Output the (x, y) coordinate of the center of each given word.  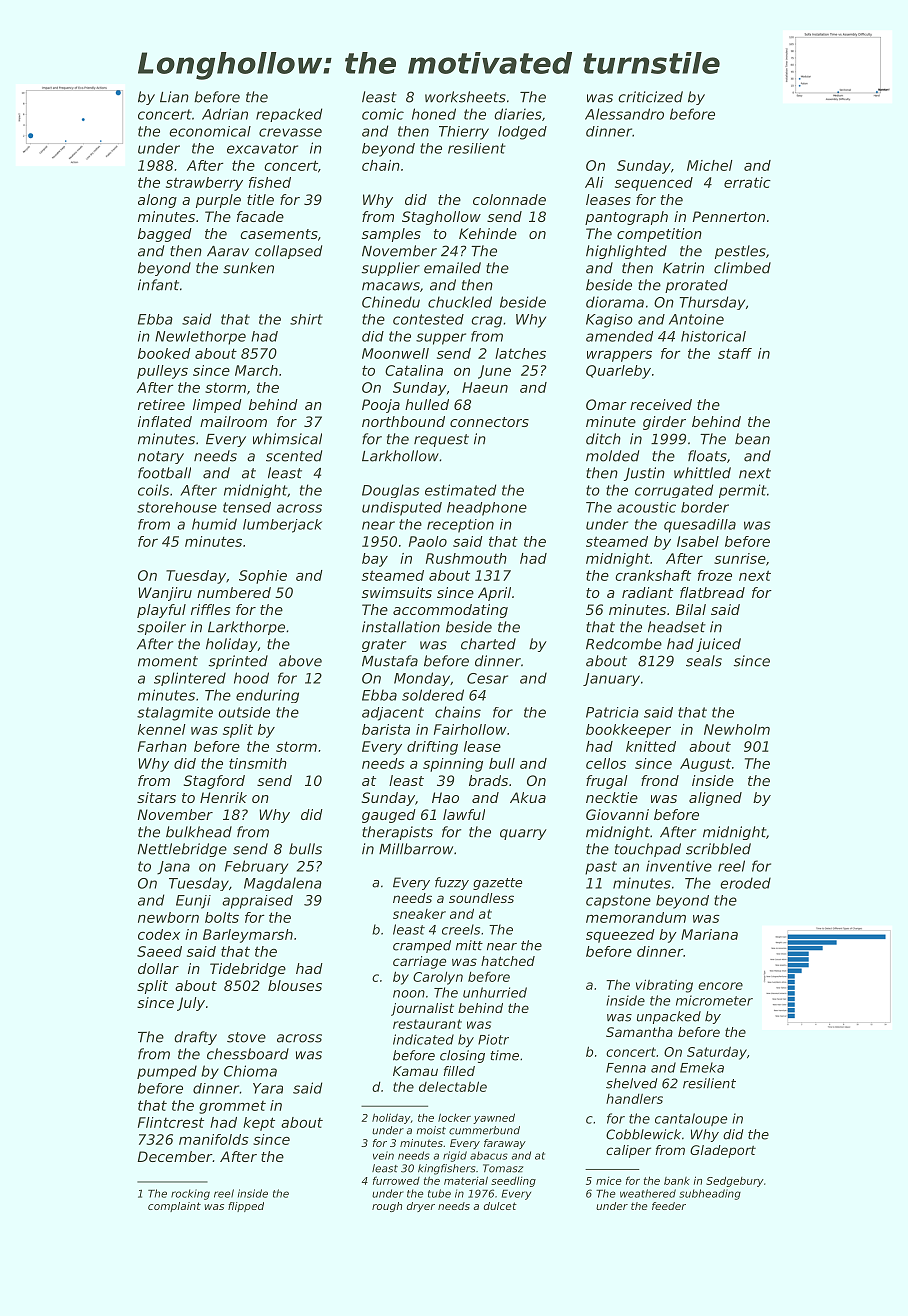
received (661, 404)
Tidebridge (248, 970)
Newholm (737, 729)
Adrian (225, 114)
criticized (650, 97)
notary (161, 457)
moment (168, 661)
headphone (487, 509)
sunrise (740, 558)
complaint (174, 1207)
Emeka (702, 1067)
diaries (518, 114)
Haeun (485, 387)
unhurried (495, 992)
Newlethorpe (200, 338)
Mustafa (390, 661)
